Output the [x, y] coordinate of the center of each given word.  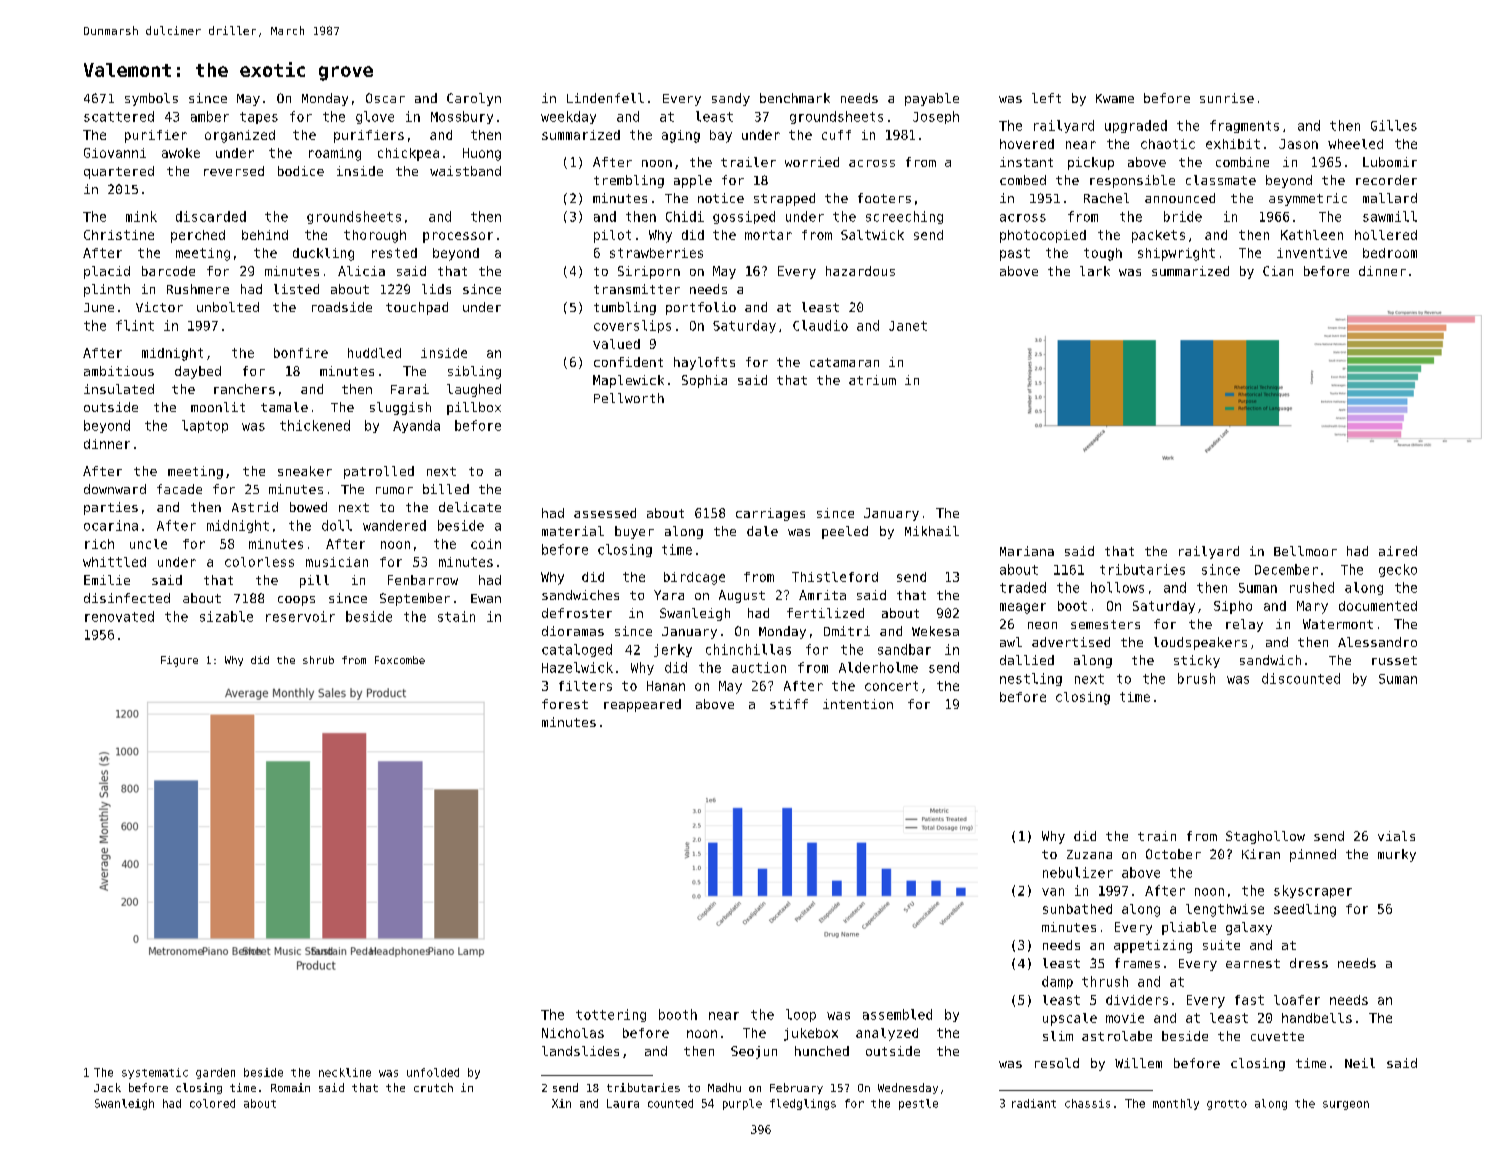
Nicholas [573, 1033]
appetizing [1153, 946]
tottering [611, 1015]
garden [215, 1073]
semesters [1105, 624]
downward [115, 489]
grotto [1227, 1105]
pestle [918, 1104]
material [573, 531]
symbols [151, 99]
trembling [629, 181]
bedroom [1390, 253]
